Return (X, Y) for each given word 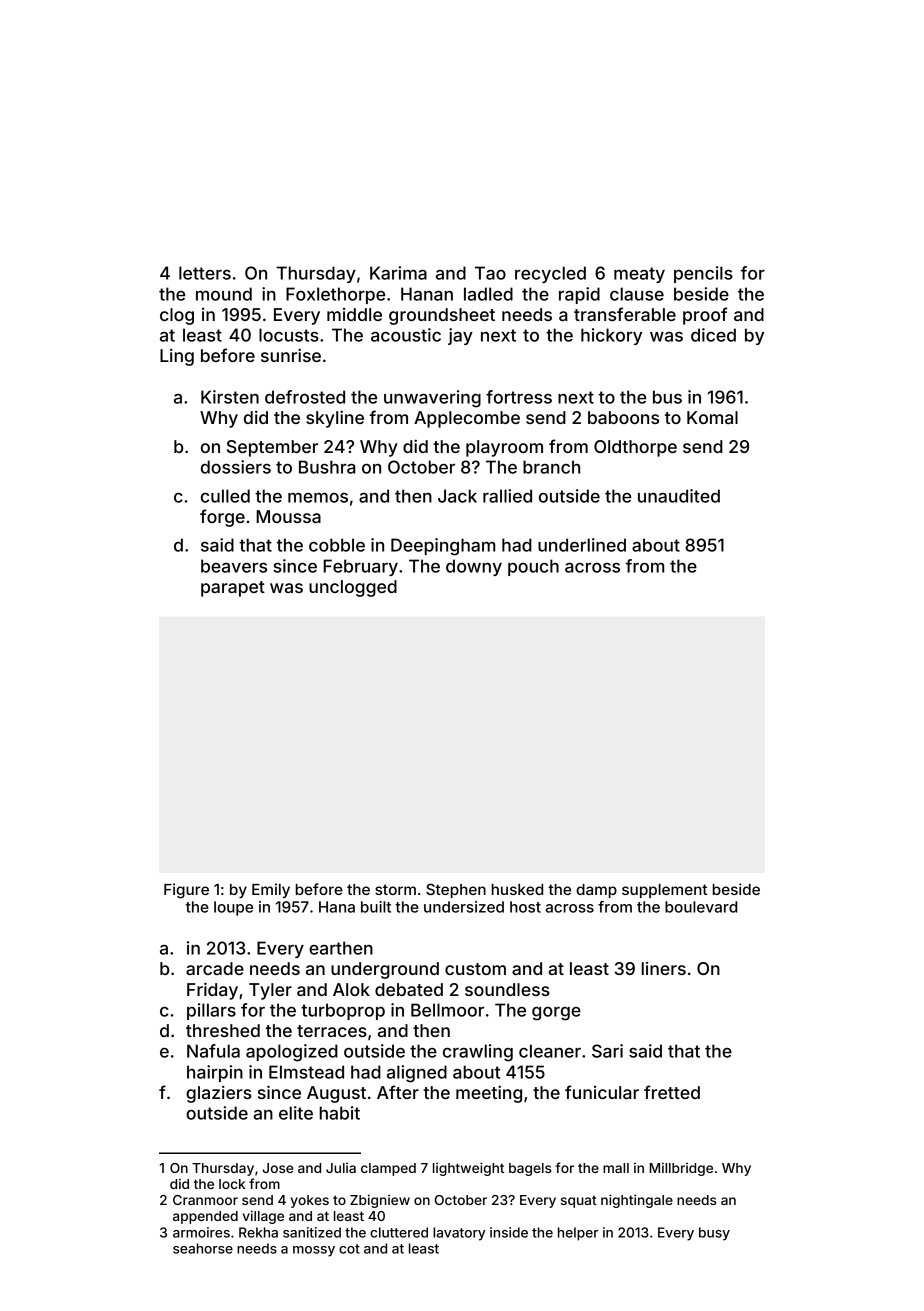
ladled (488, 294)
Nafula (213, 1051)
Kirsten (230, 397)
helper (578, 1234)
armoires (201, 1232)
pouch (533, 567)
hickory (611, 336)
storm (395, 889)
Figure (186, 891)
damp (596, 891)
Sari (607, 1051)
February (360, 567)
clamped (388, 1169)
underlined (582, 545)
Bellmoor (447, 1010)
